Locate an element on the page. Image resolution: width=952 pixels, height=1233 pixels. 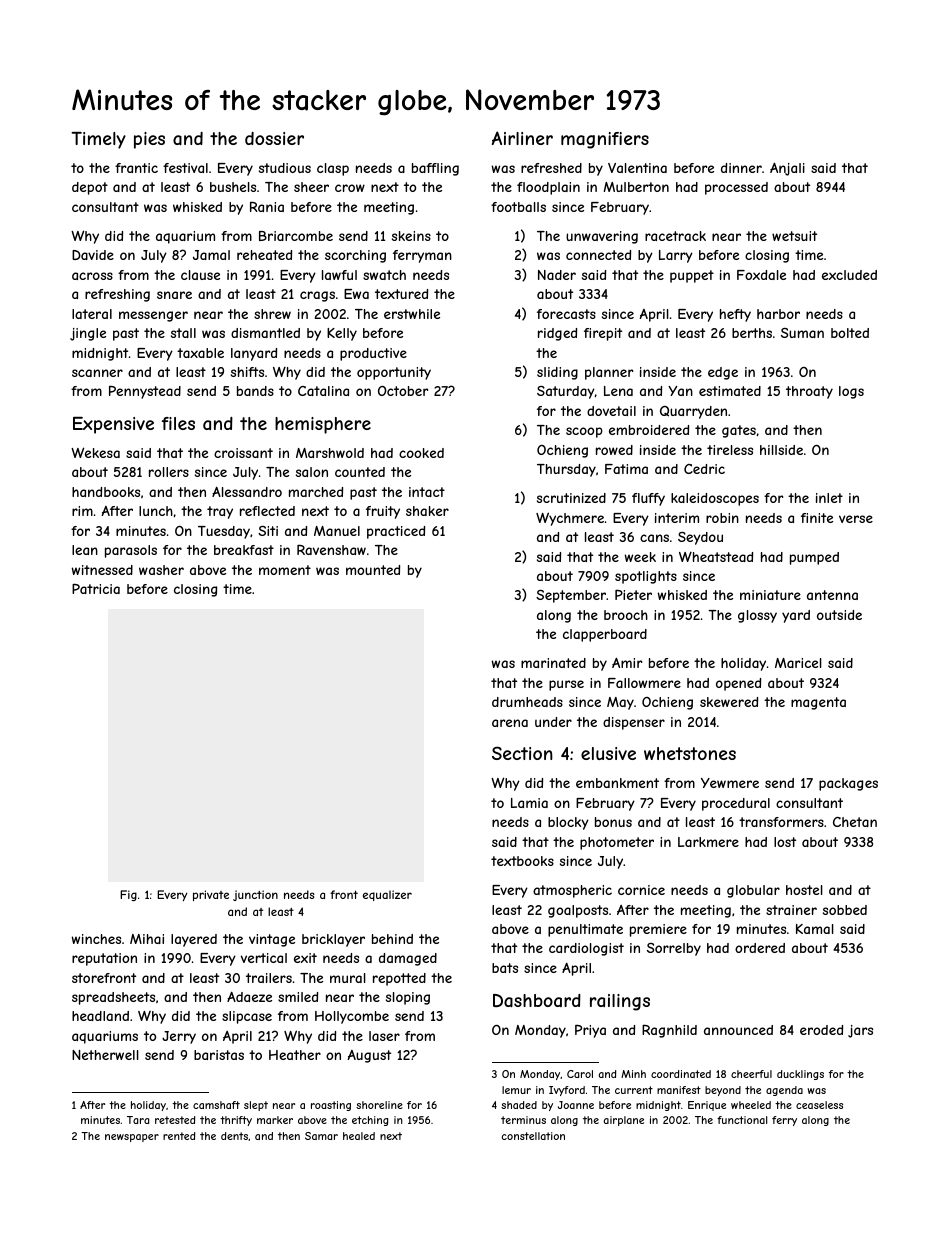
skewered is located at coordinates (729, 702).
